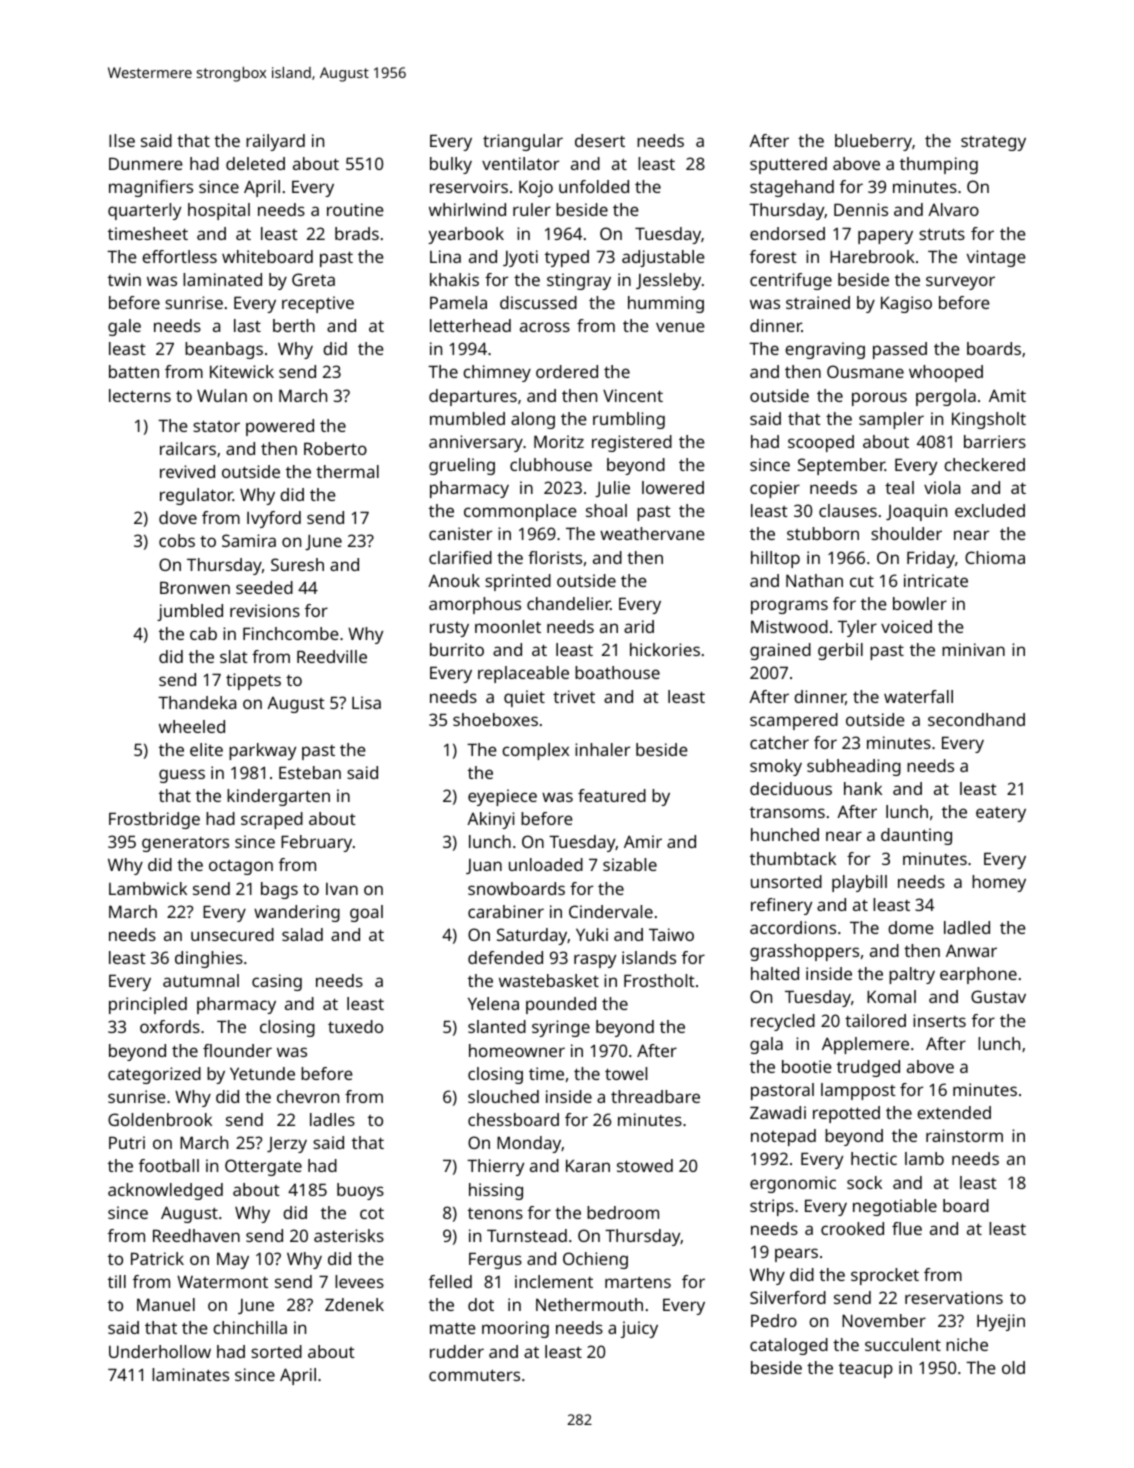 This image has width=1134, height=1468. What do you see at coordinates (916, 836) in the image?
I see `daunting` at bounding box center [916, 836].
